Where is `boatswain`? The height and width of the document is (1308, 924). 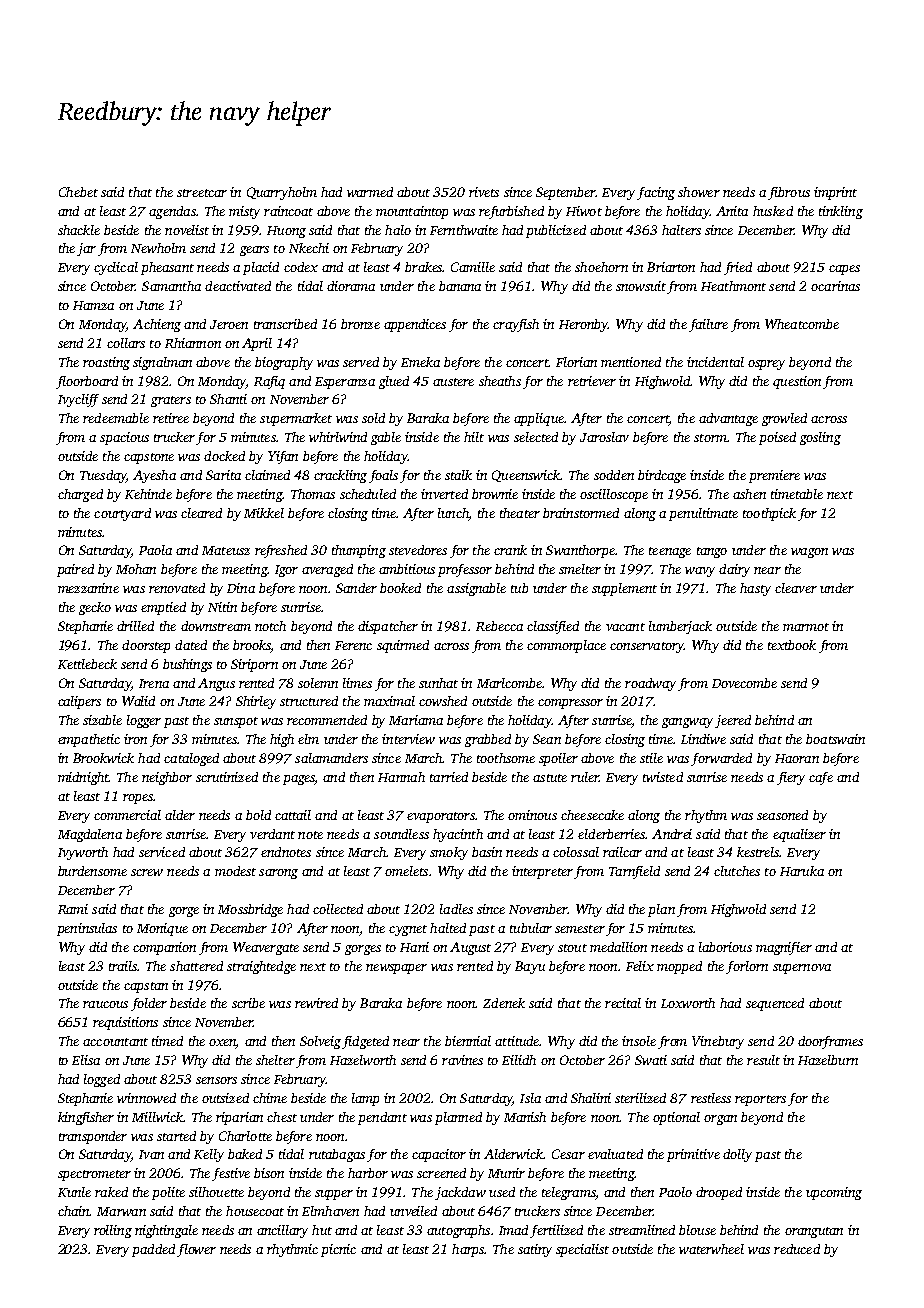
boatswain is located at coordinates (835, 739).
